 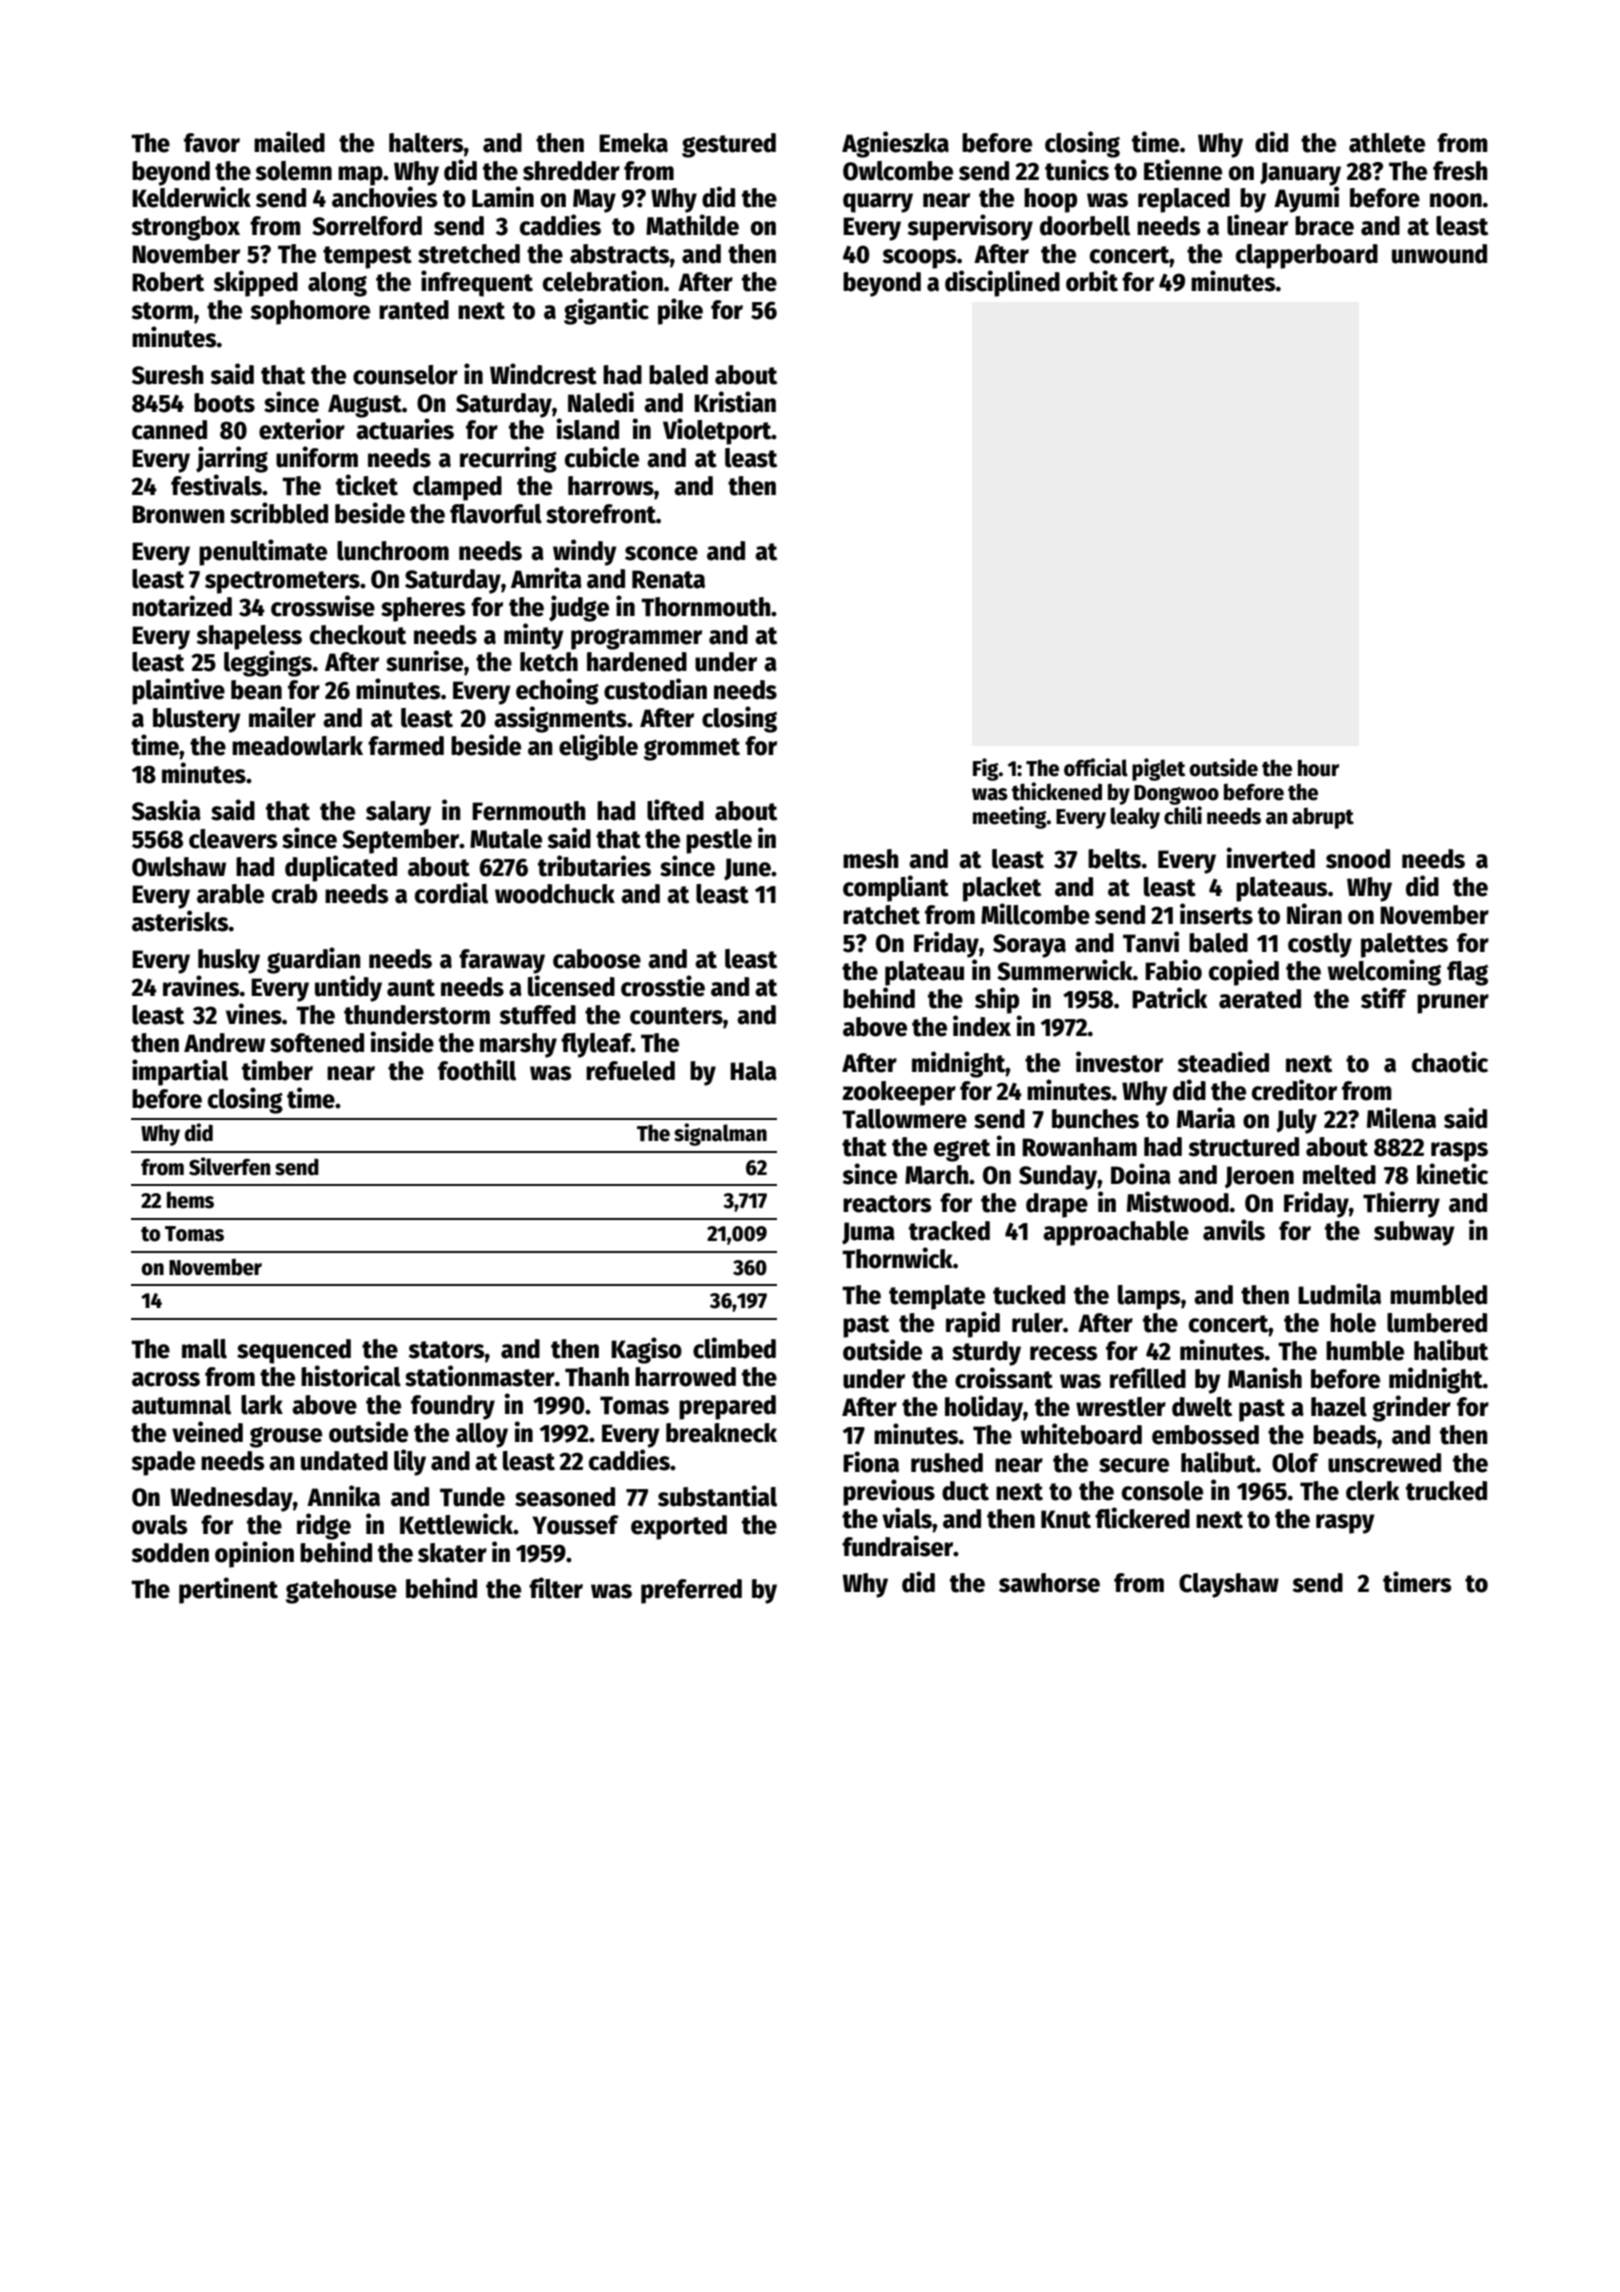 I want to click on foundry, so click(x=453, y=1407).
